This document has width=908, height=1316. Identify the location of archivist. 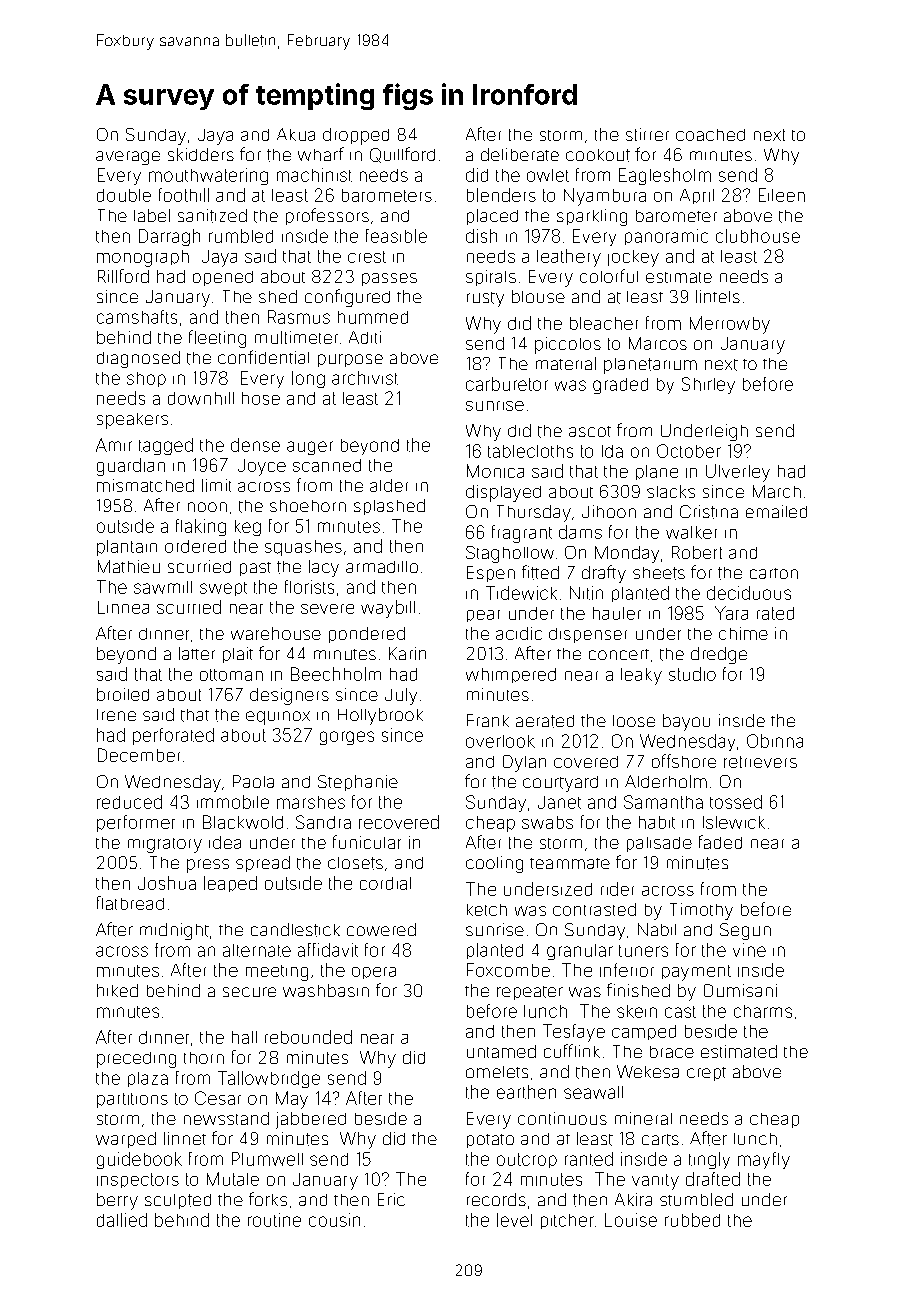
(365, 378).
